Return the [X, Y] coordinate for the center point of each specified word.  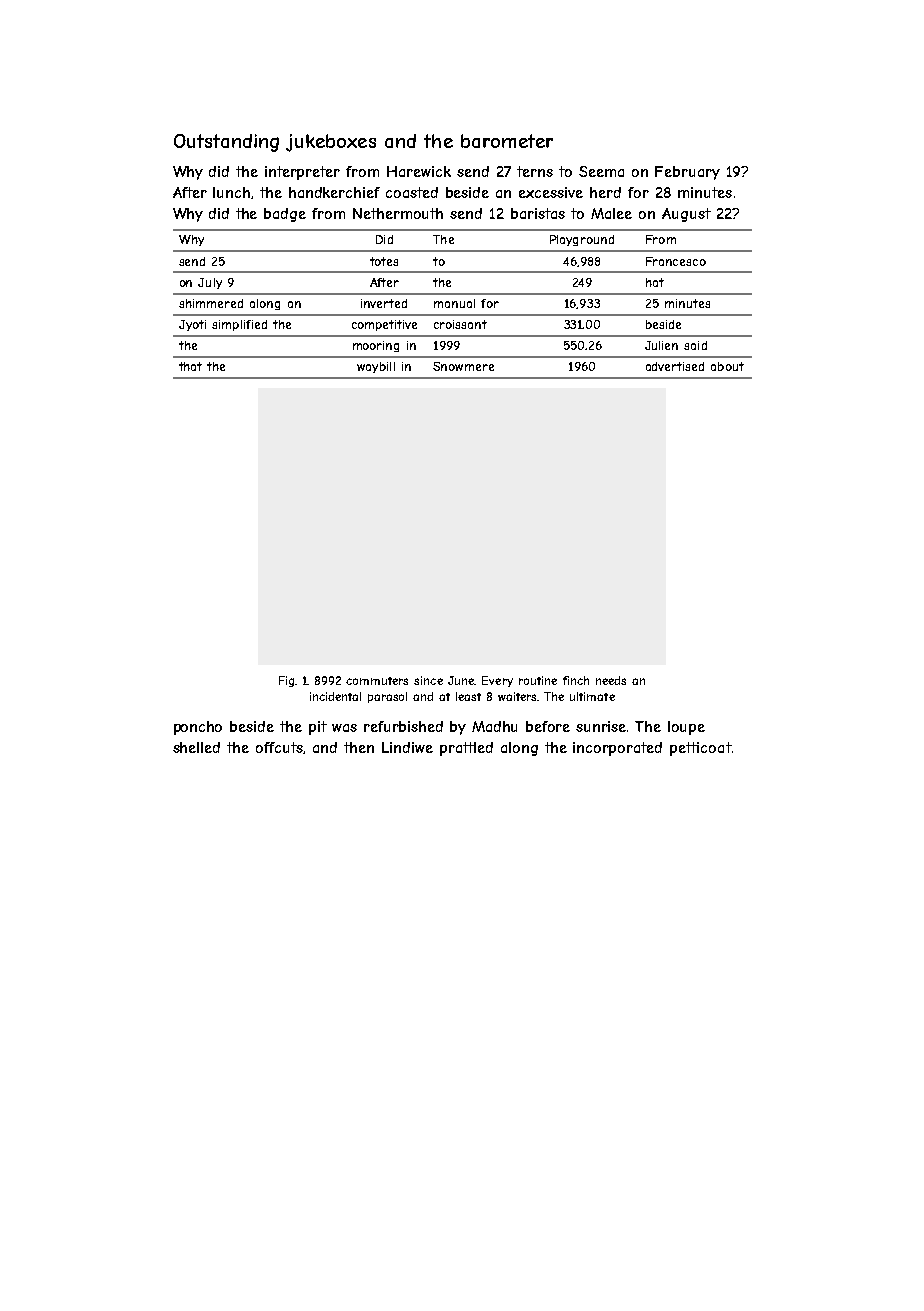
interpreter [302, 173]
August [686, 215]
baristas [538, 213]
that [190, 366]
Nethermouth [398, 213]
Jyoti [192, 325]
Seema [601, 171]
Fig [286, 681]
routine [538, 680]
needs [611, 680]
